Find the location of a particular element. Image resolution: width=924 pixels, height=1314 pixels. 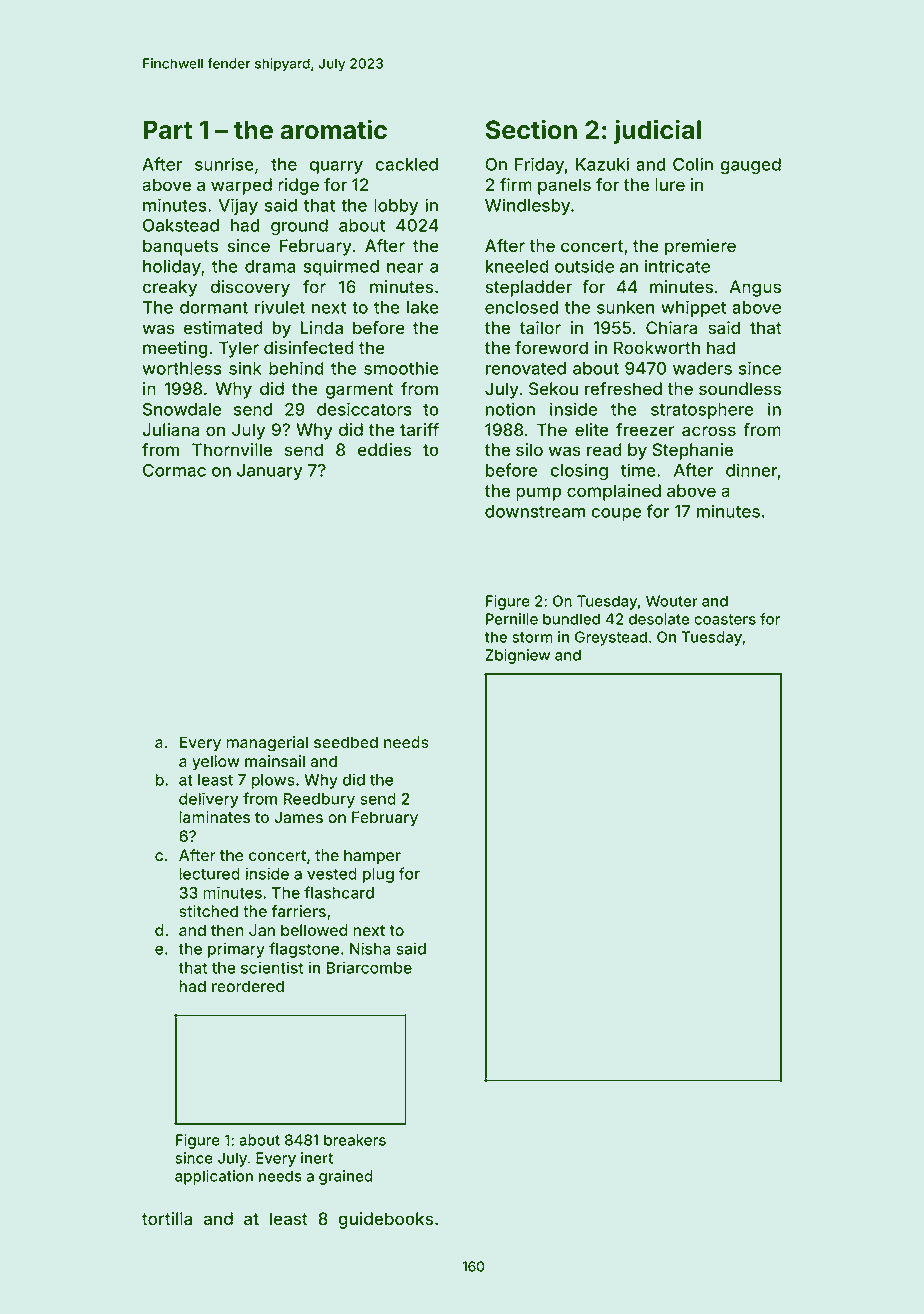

guidebooks is located at coordinates (386, 1220).
